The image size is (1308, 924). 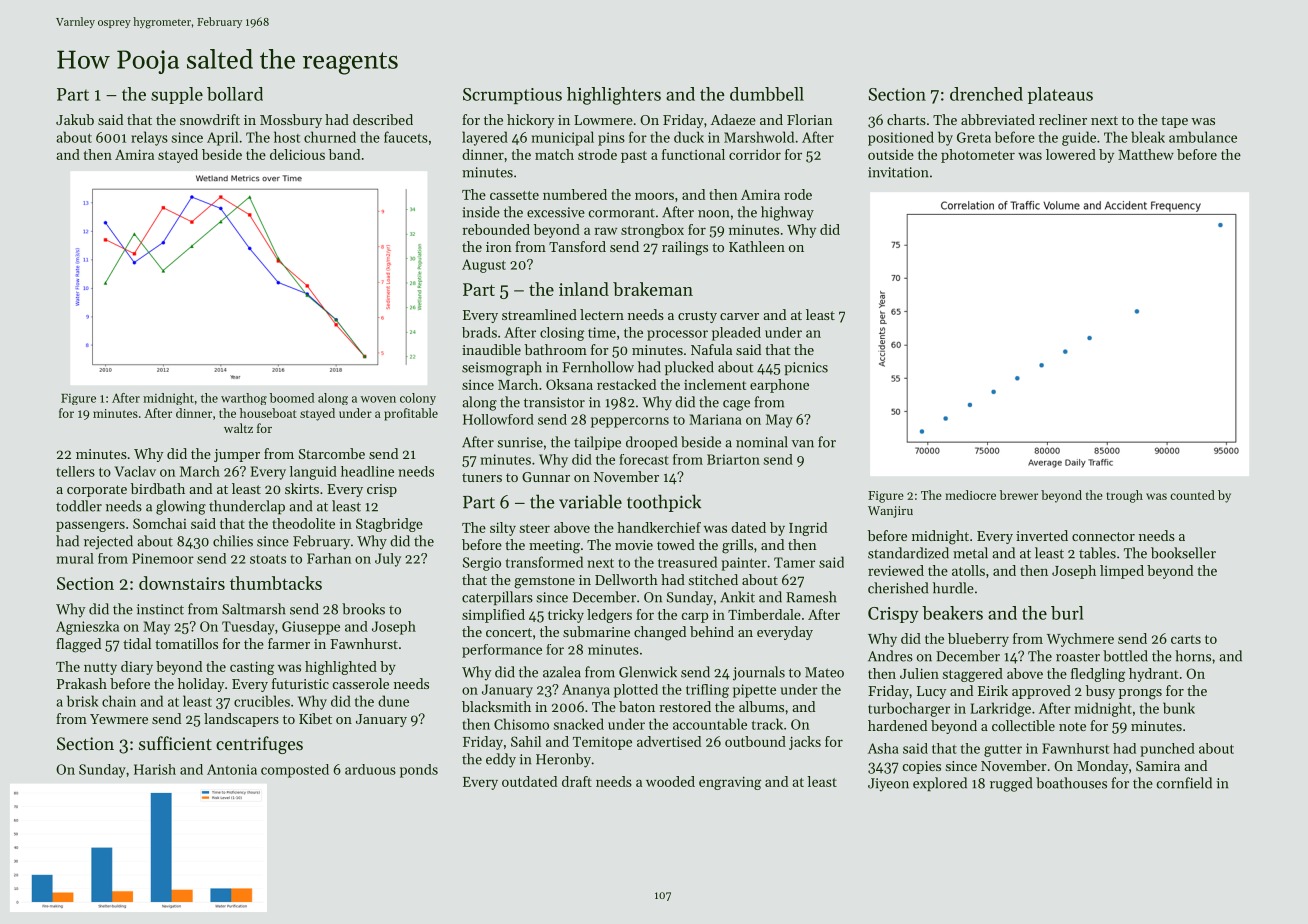 I want to click on cassette, so click(x=514, y=195).
